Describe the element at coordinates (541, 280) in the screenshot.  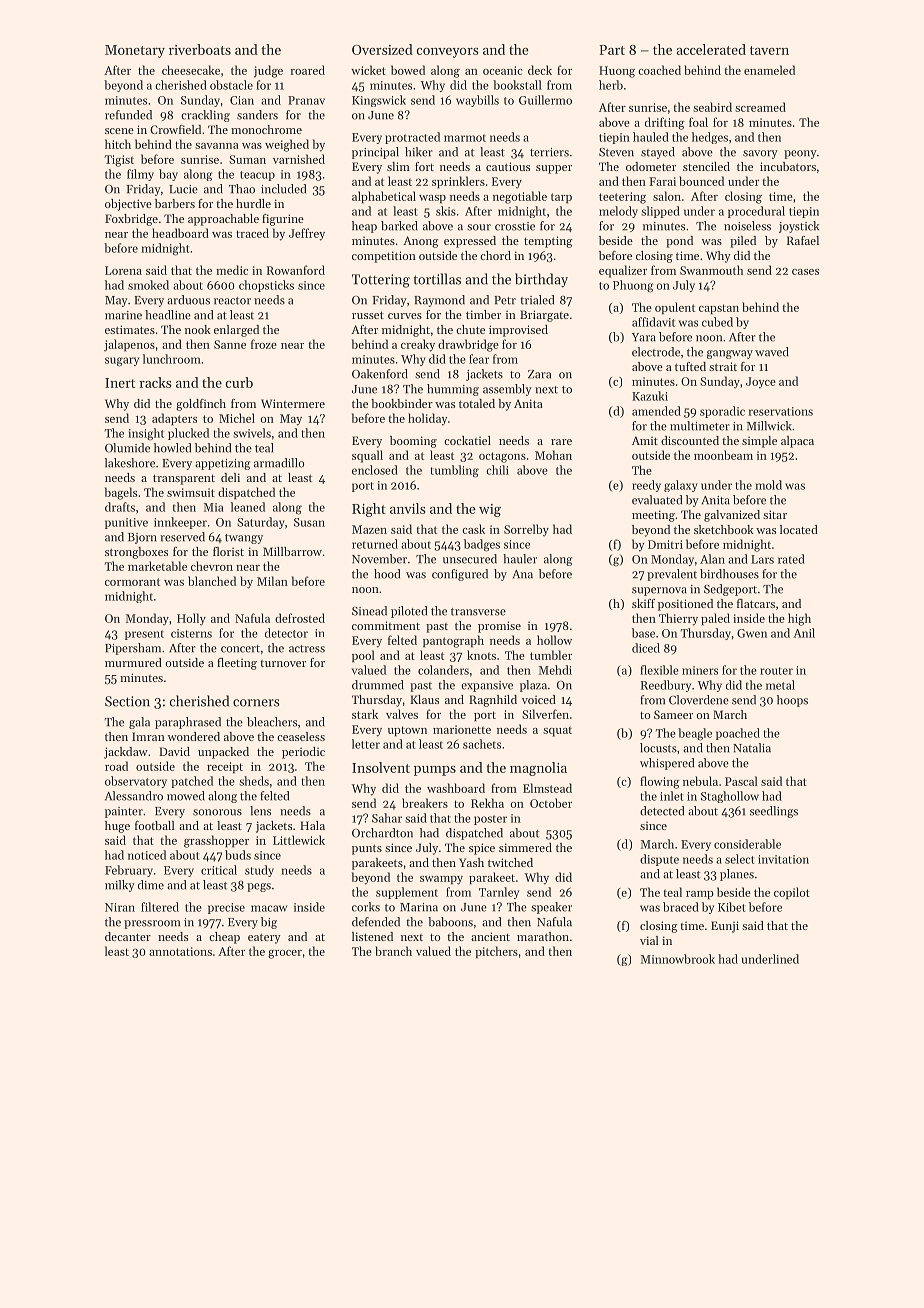
I see `birthday` at that location.
